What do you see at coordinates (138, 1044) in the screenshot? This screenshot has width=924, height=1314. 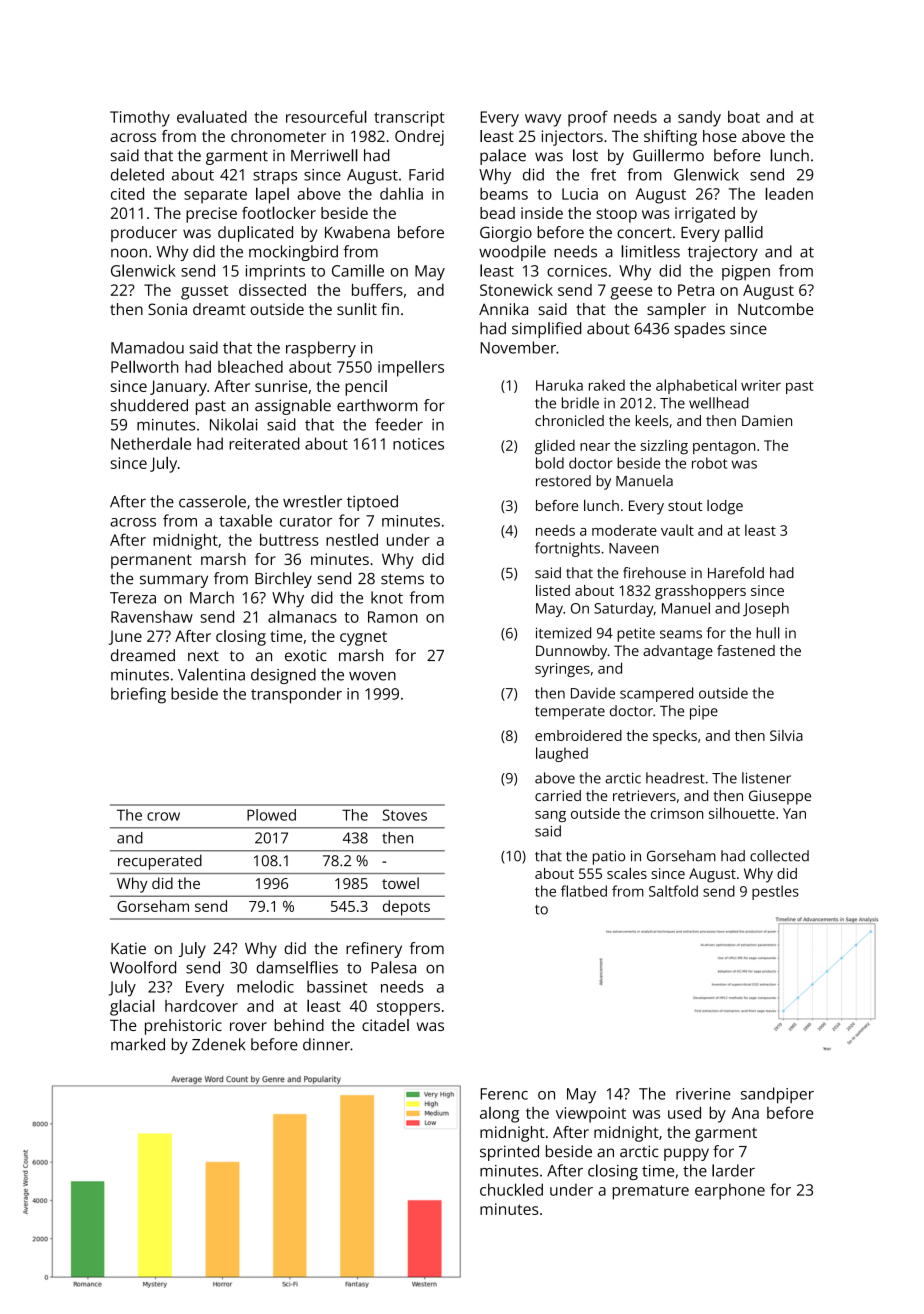 I see `marked` at bounding box center [138, 1044].
